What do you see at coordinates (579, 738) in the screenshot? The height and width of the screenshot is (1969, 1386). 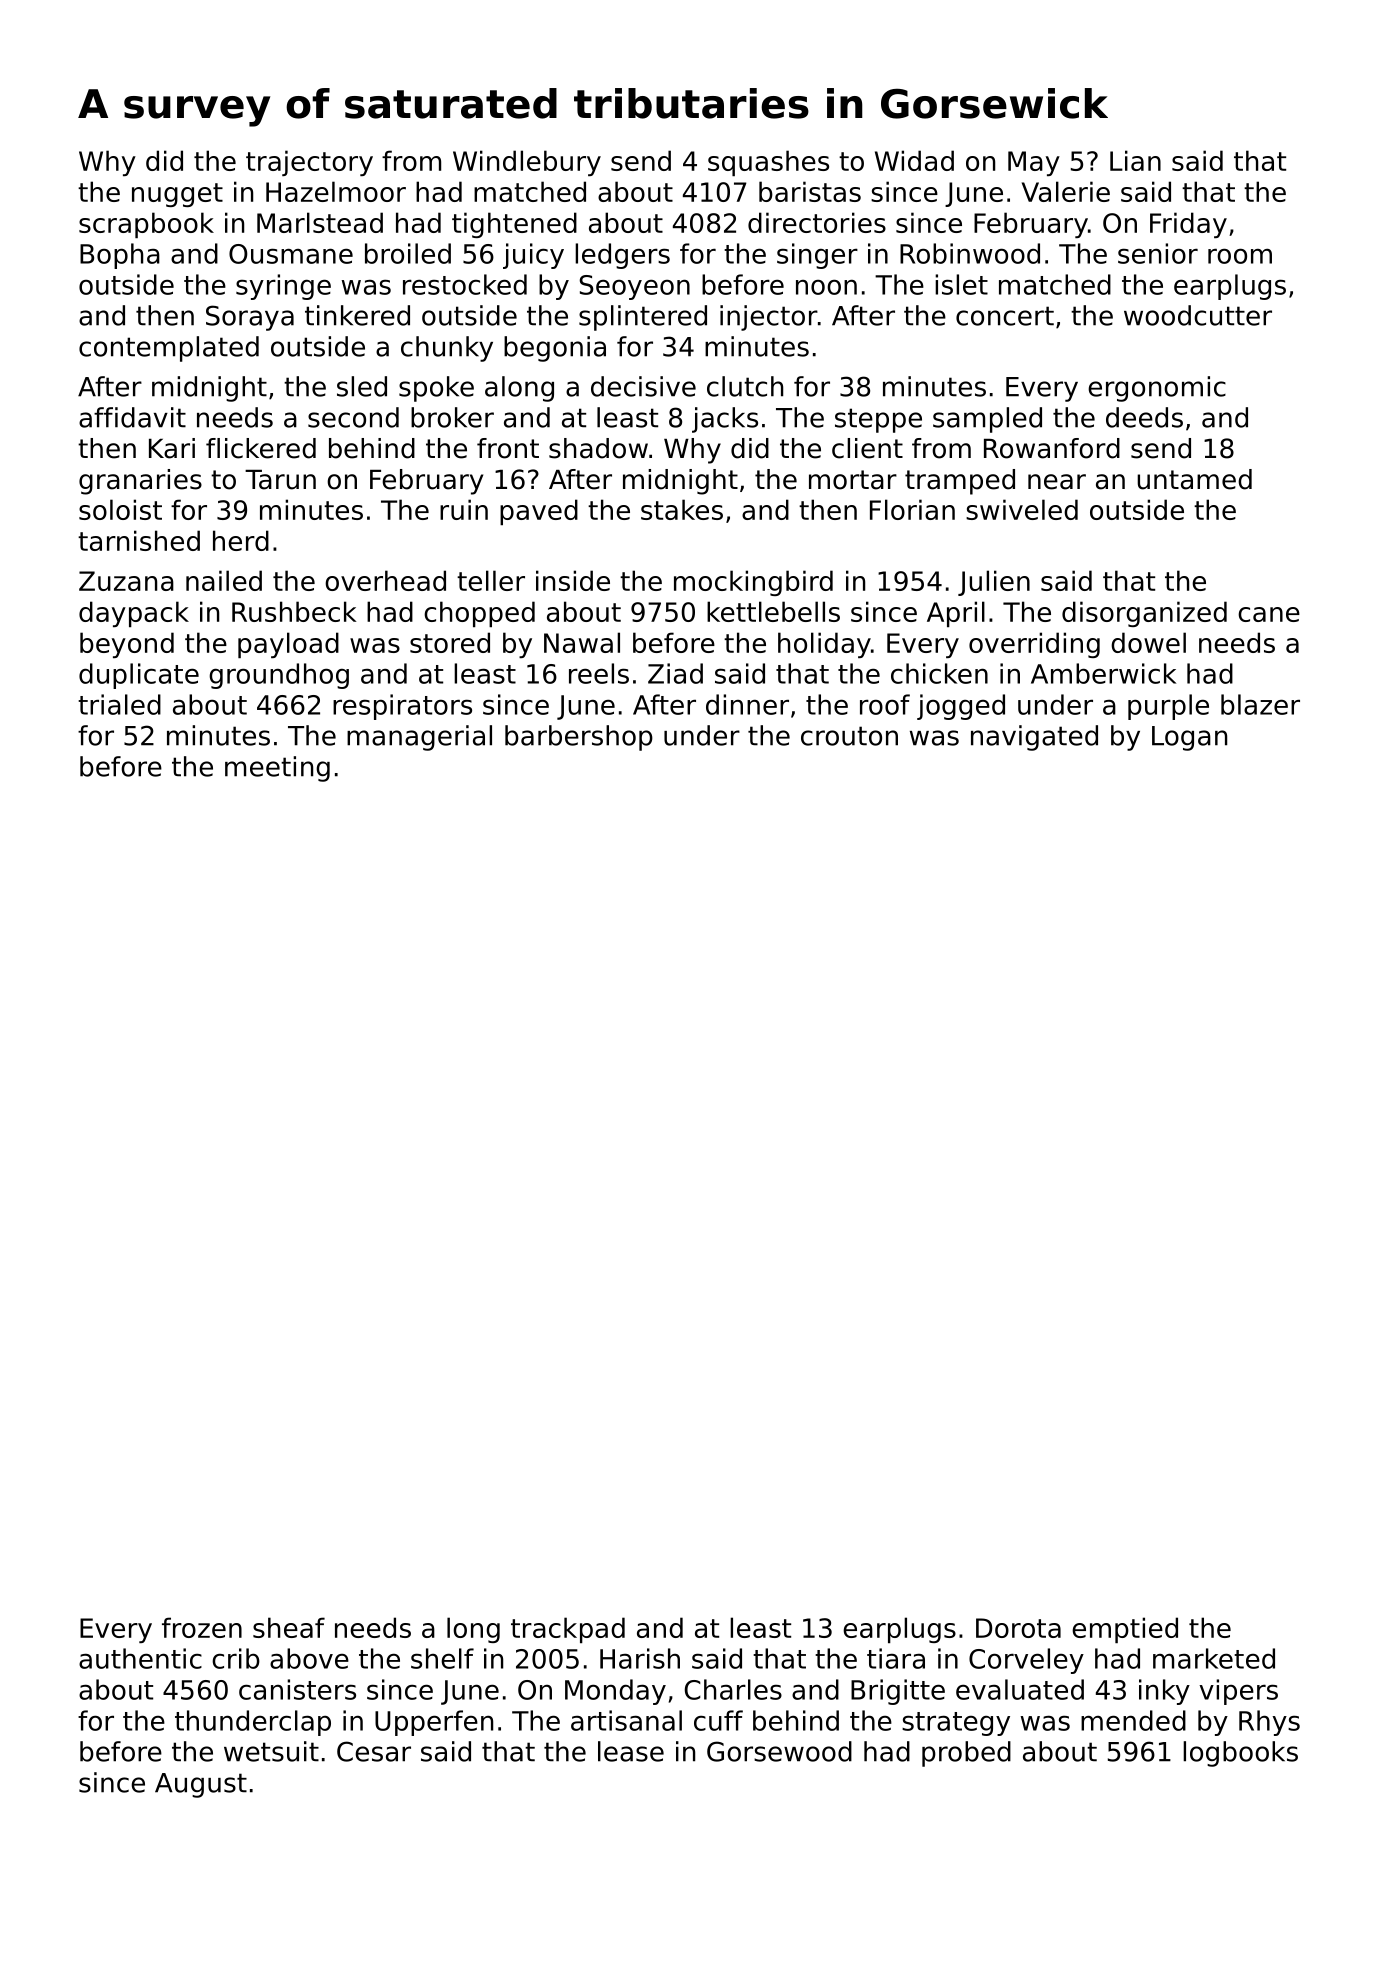 I see `barbershop` at bounding box center [579, 738].
